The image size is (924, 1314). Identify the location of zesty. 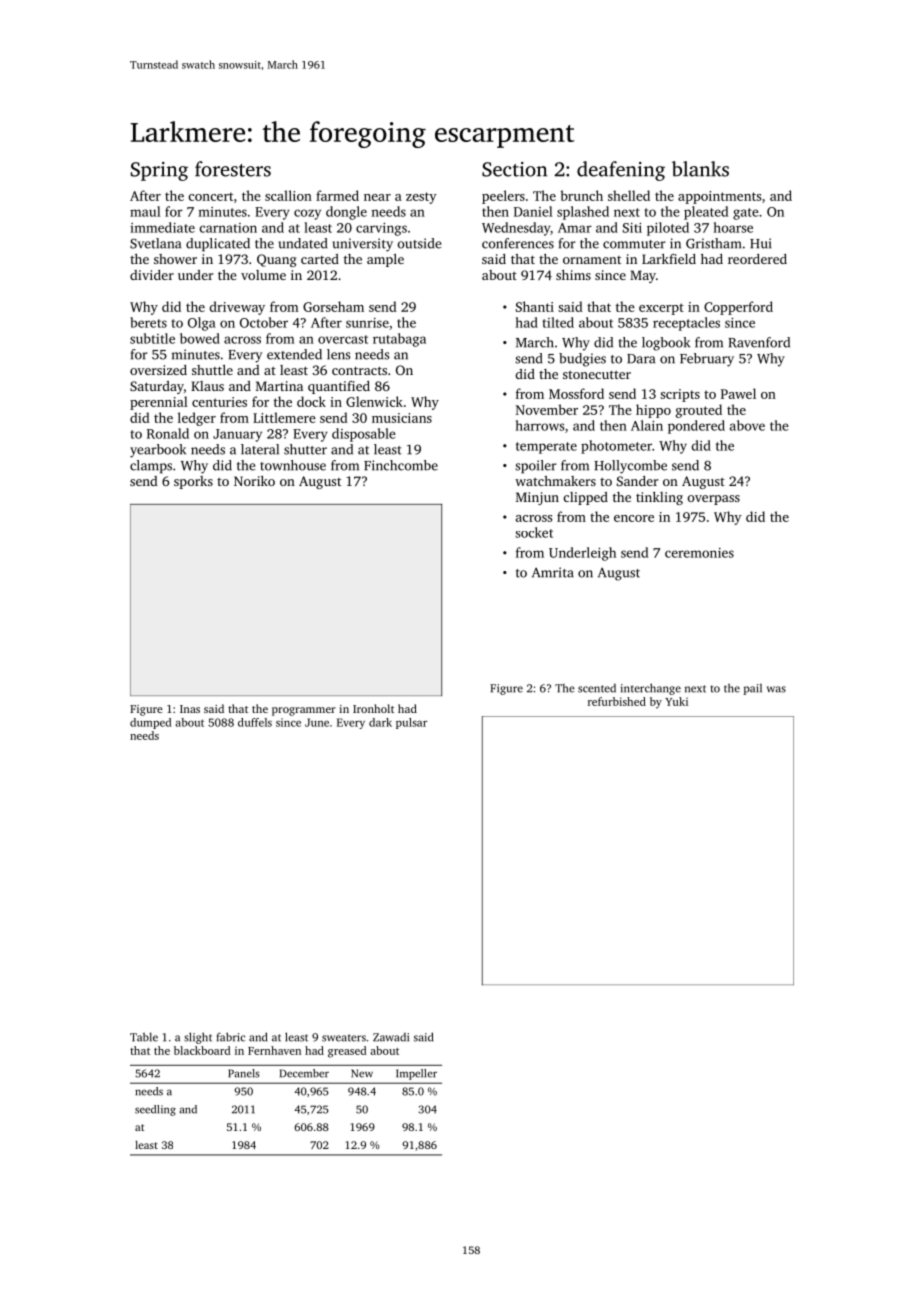
(421, 198).
